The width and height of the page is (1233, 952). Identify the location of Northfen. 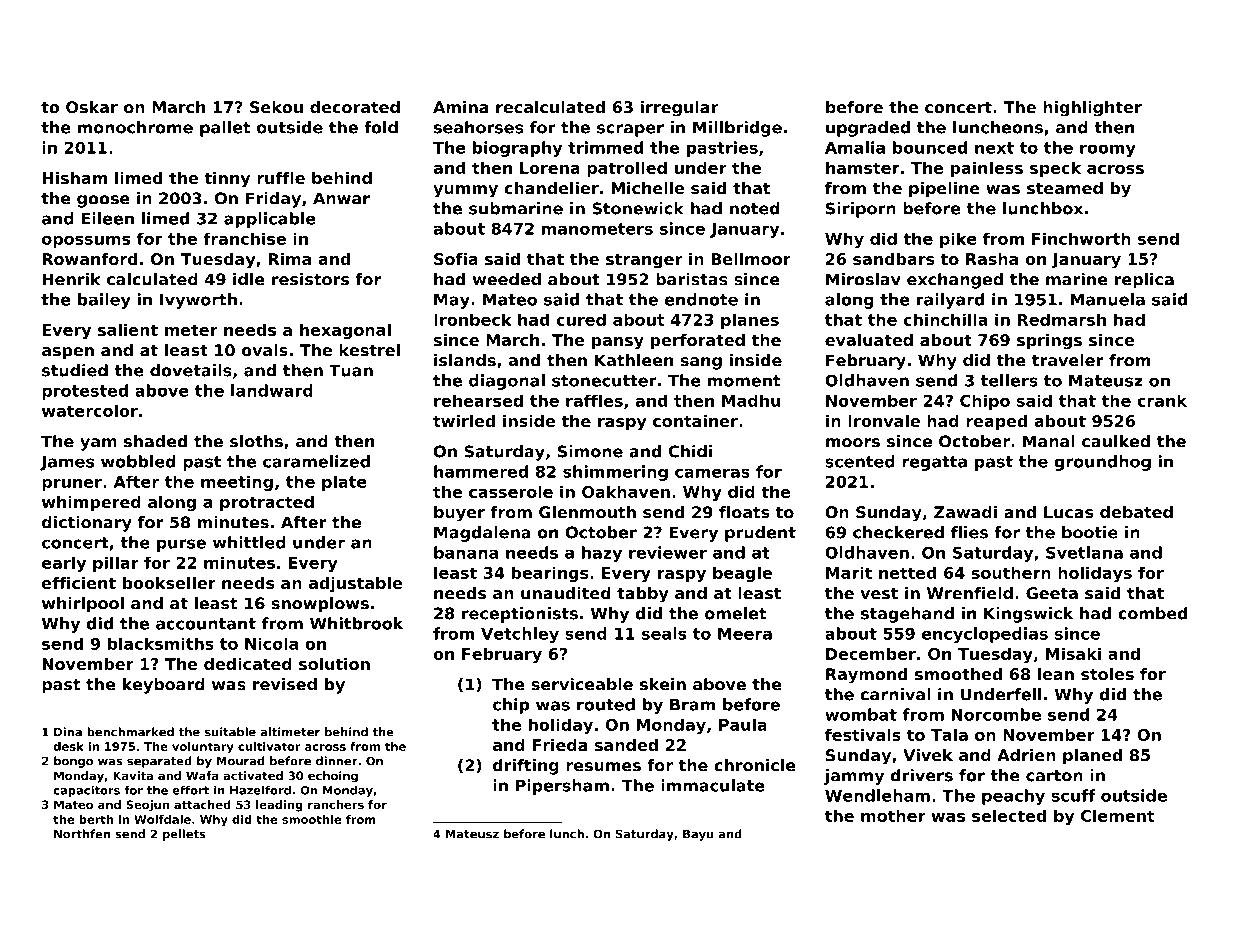
(82, 834).
